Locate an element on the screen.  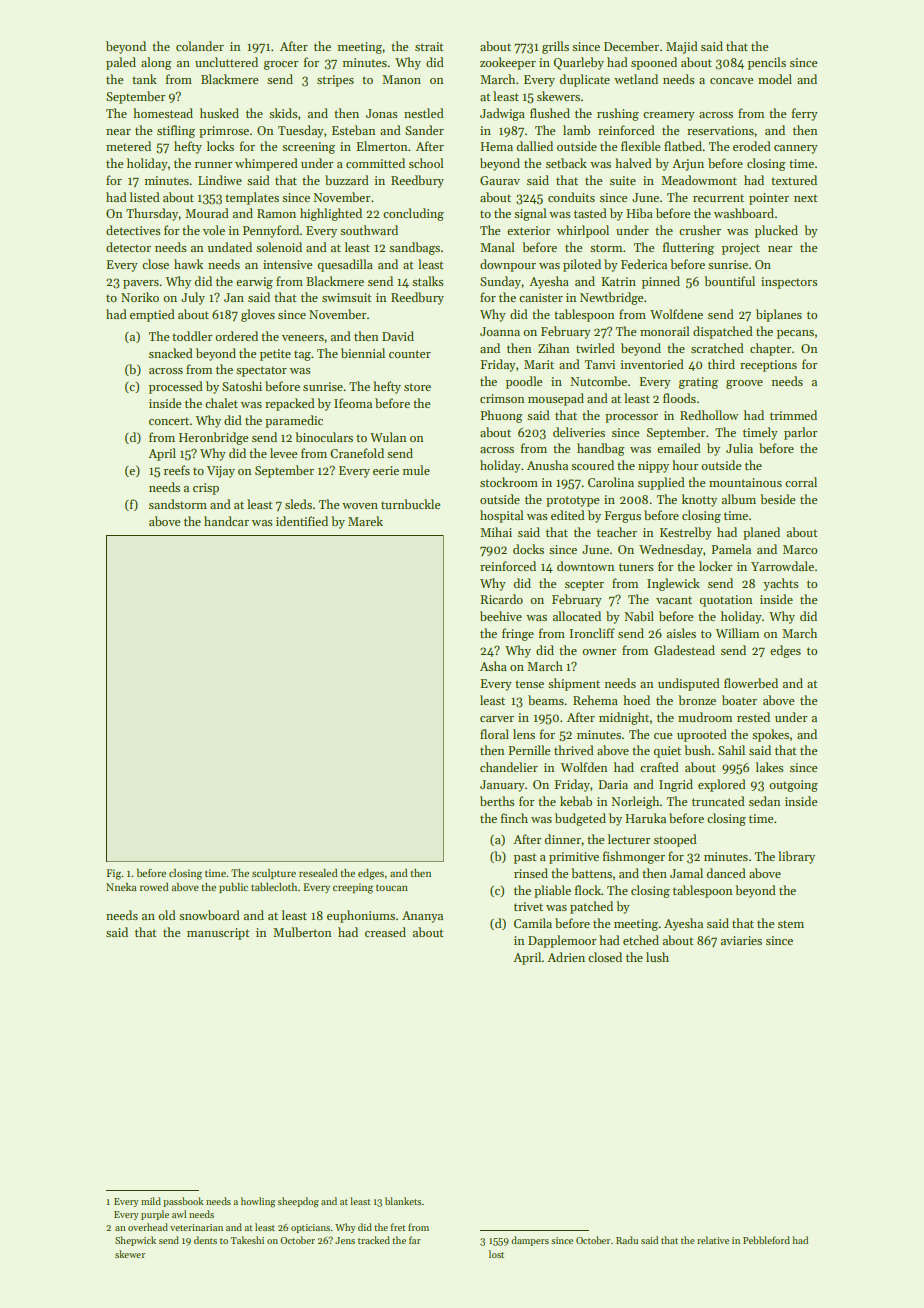
pecans is located at coordinates (795, 334).
